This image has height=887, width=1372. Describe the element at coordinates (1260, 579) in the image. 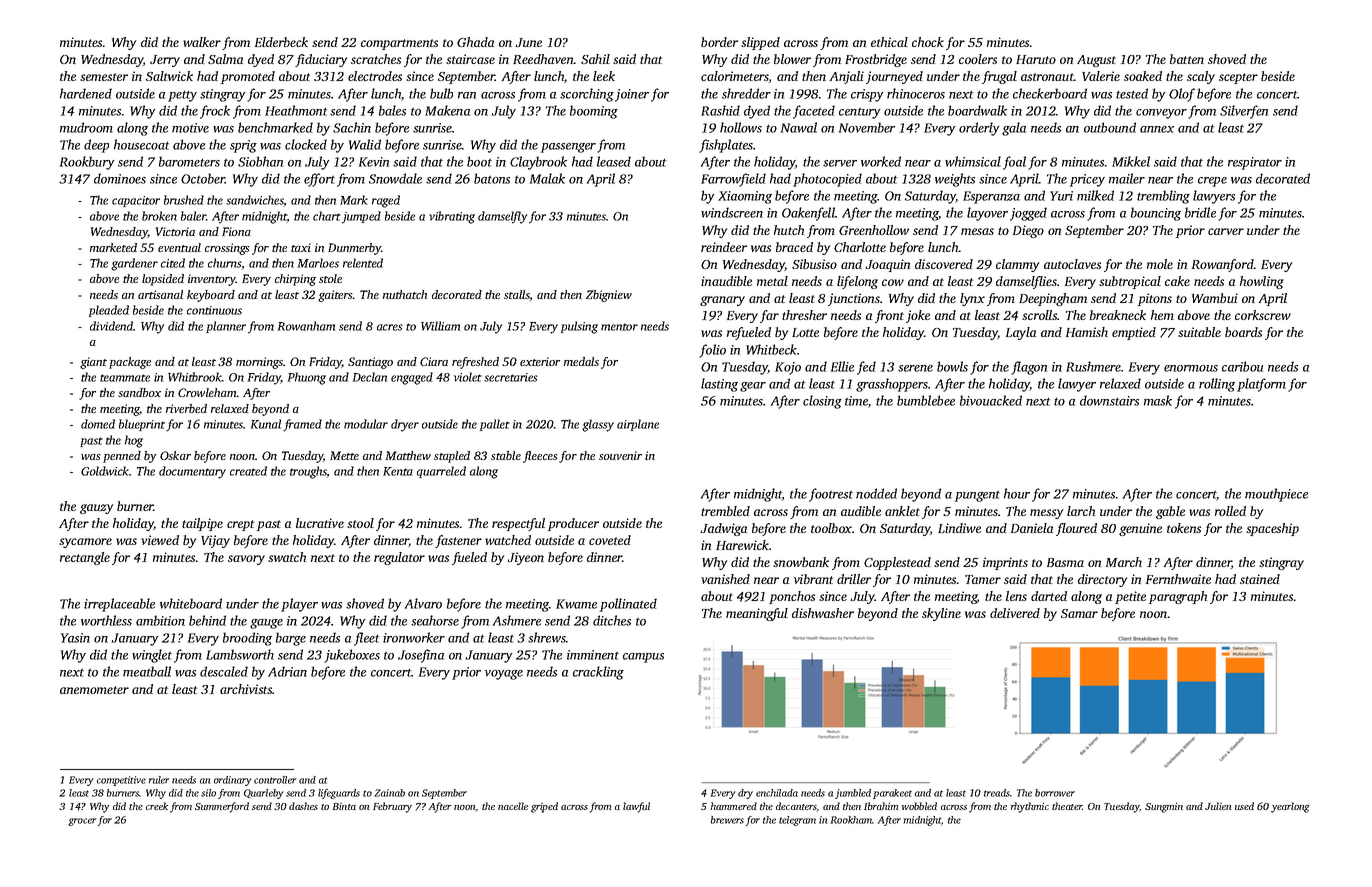

I see `stained` at that location.
